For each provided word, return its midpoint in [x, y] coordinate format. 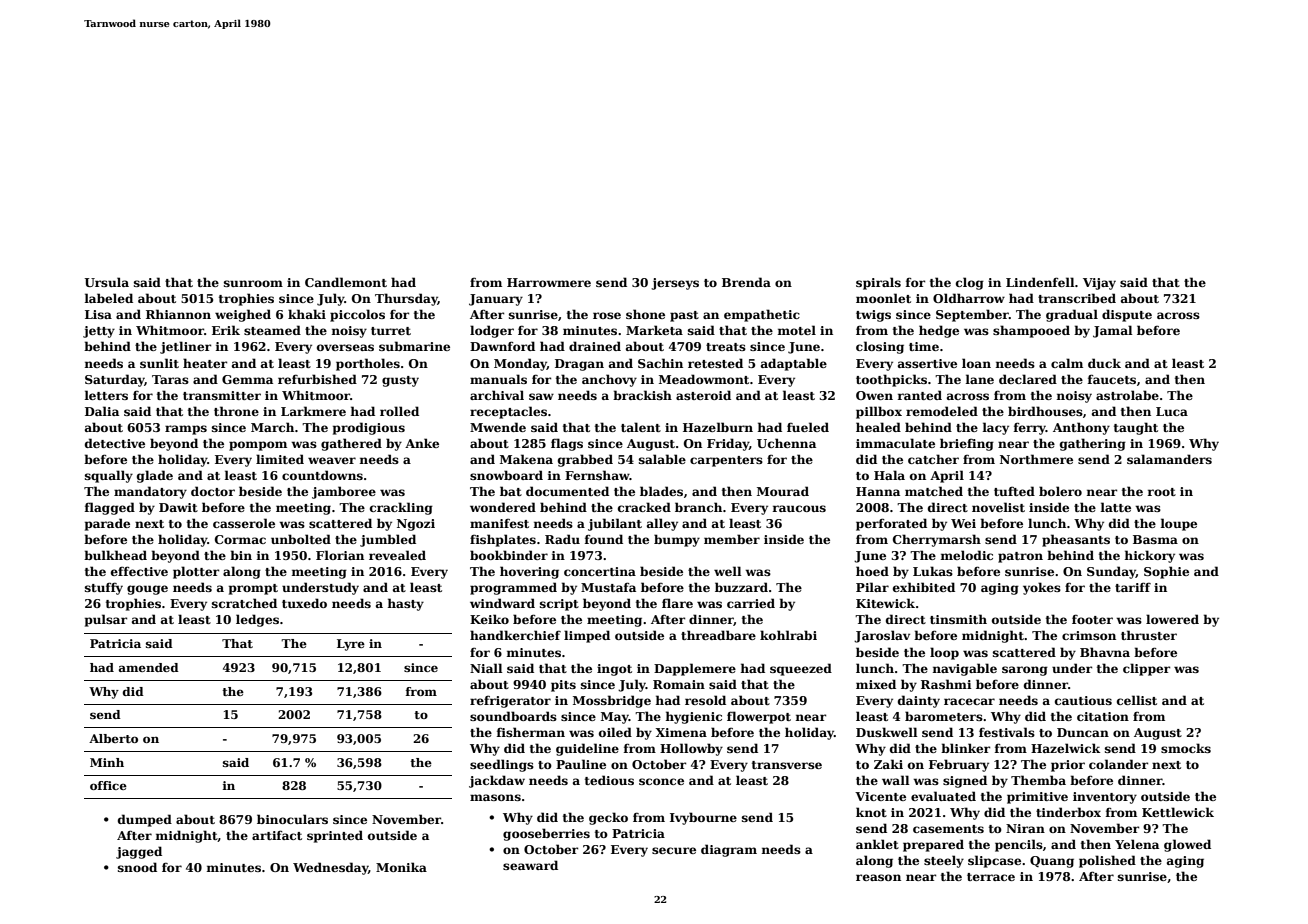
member [732, 539]
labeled [108, 298]
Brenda [746, 282]
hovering [529, 572]
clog [970, 283]
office [108, 785]
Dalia [102, 411]
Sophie [1166, 572]
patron [1020, 557]
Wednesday [330, 868]
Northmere [1036, 459]
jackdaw [497, 781]
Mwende [498, 427]
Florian [340, 555]
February [959, 765]
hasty [405, 604]
